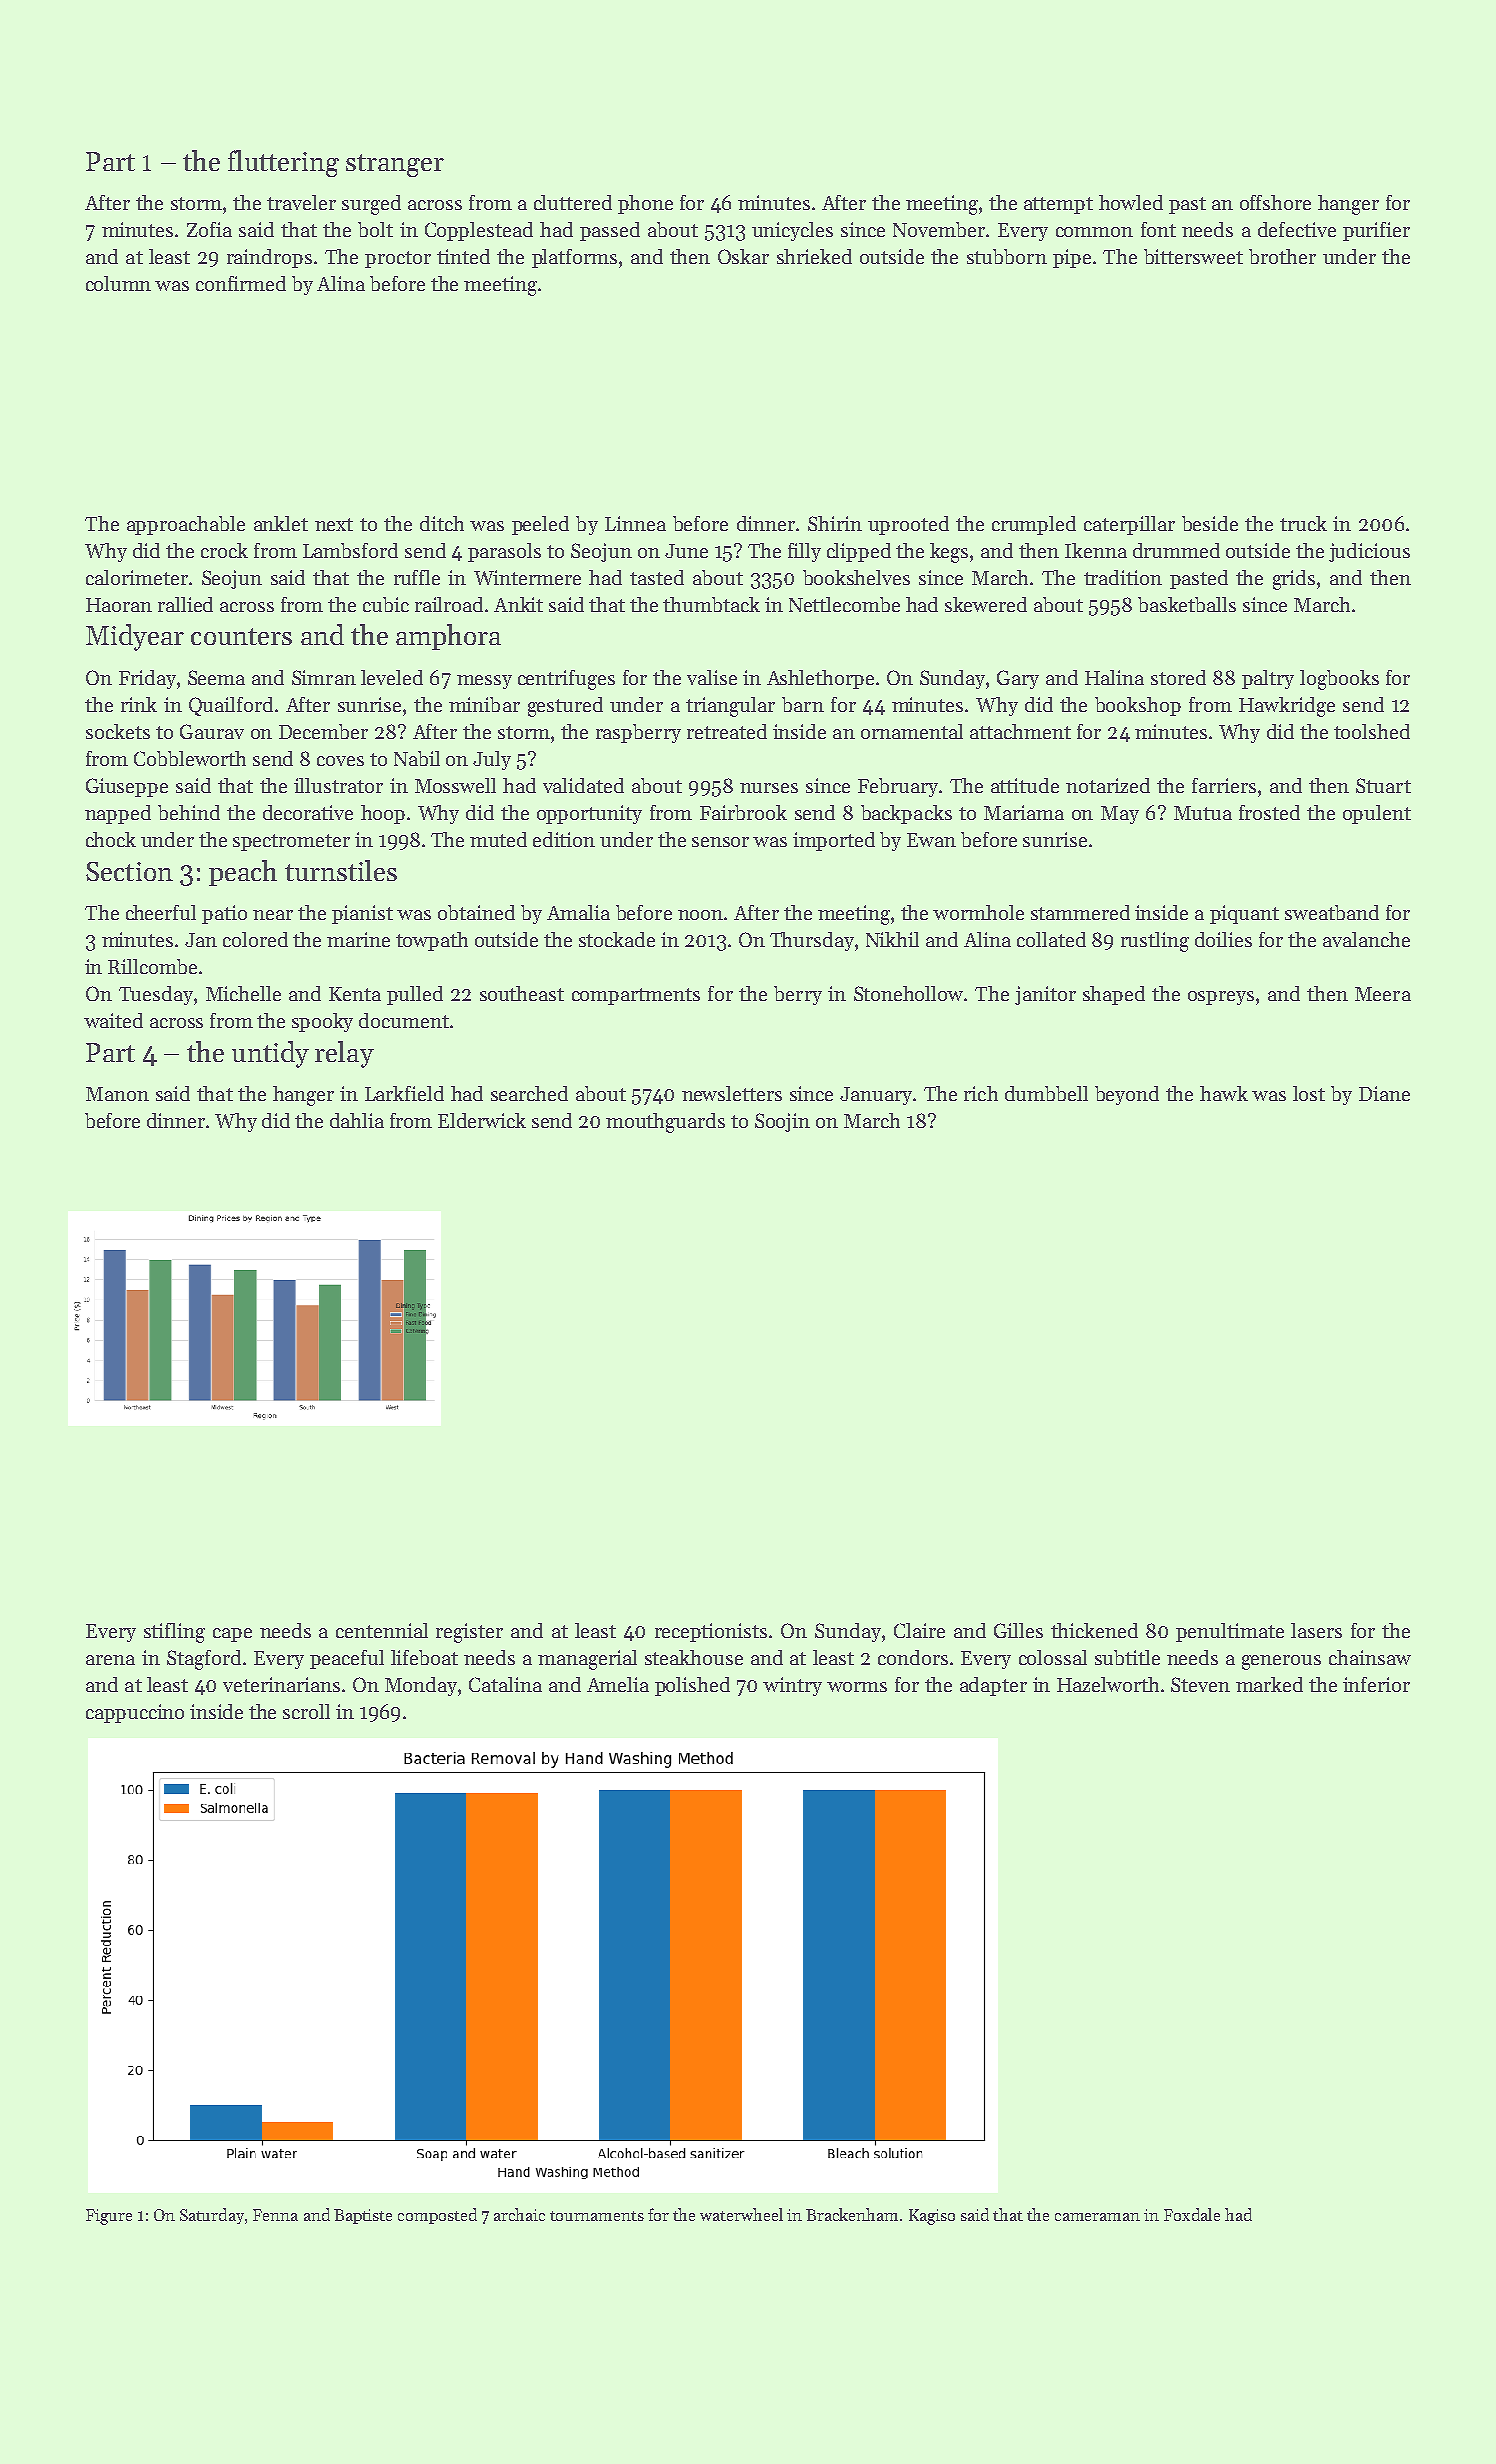 Image resolution: width=1496 pixels, height=2464 pixels. Describe the element at coordinates (1131, 202) in the screenshot. I see `howled` at that location.
